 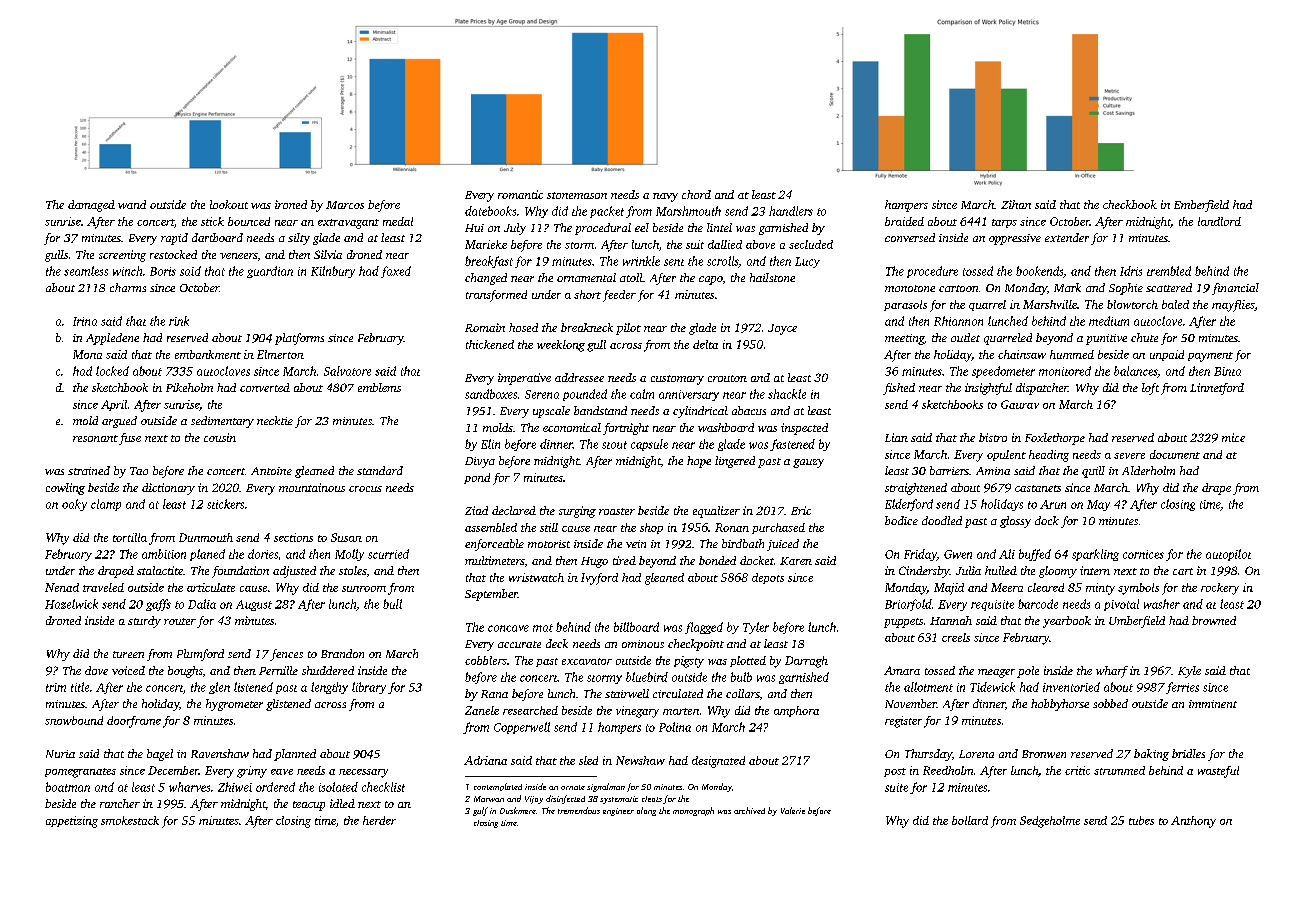 What do you see at coordinates (796, 561) in the screenshot?
I see `Karen` at bounding box center [796, 561].
